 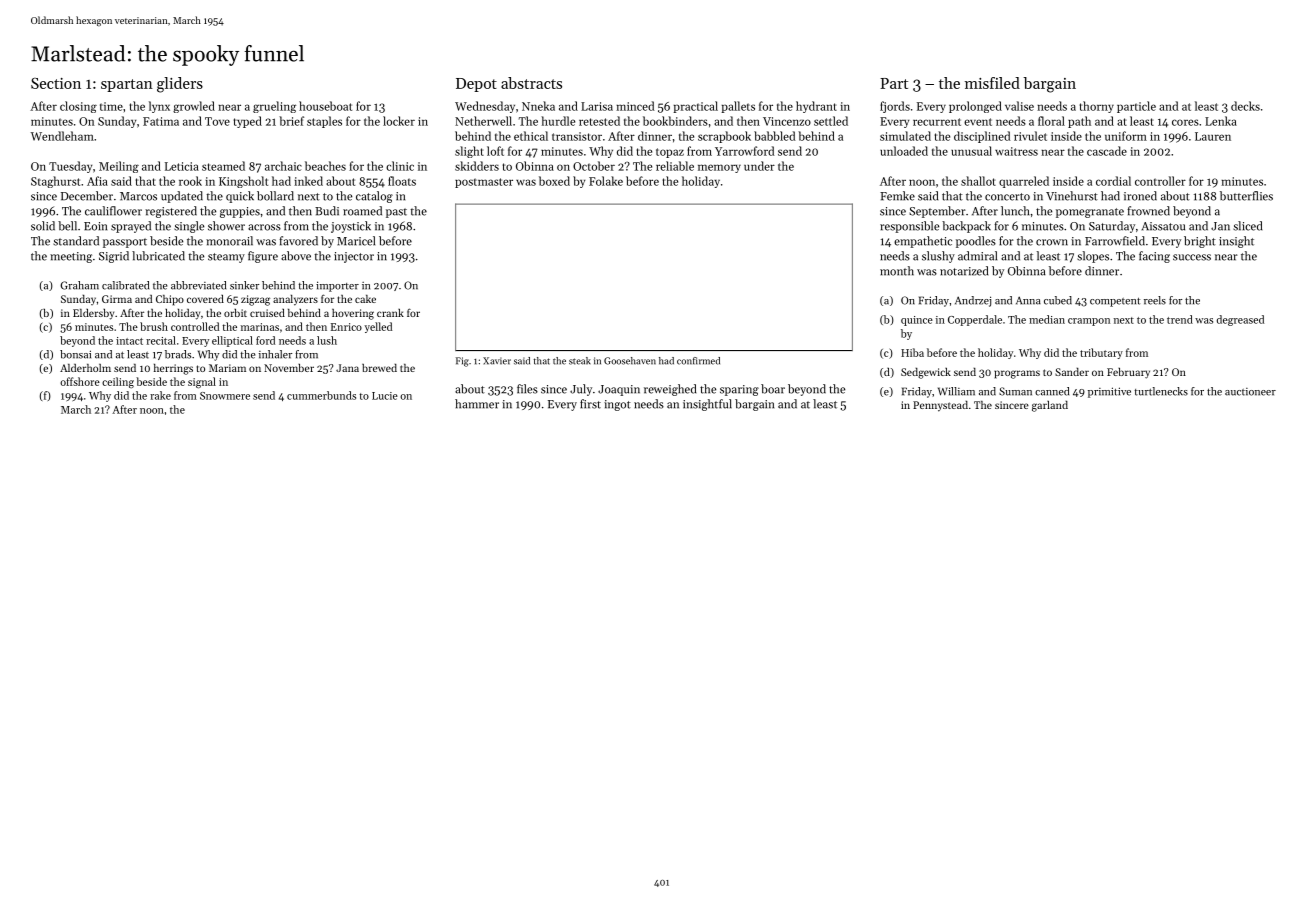 I want to click on closing, so click(x=78, y=107).
